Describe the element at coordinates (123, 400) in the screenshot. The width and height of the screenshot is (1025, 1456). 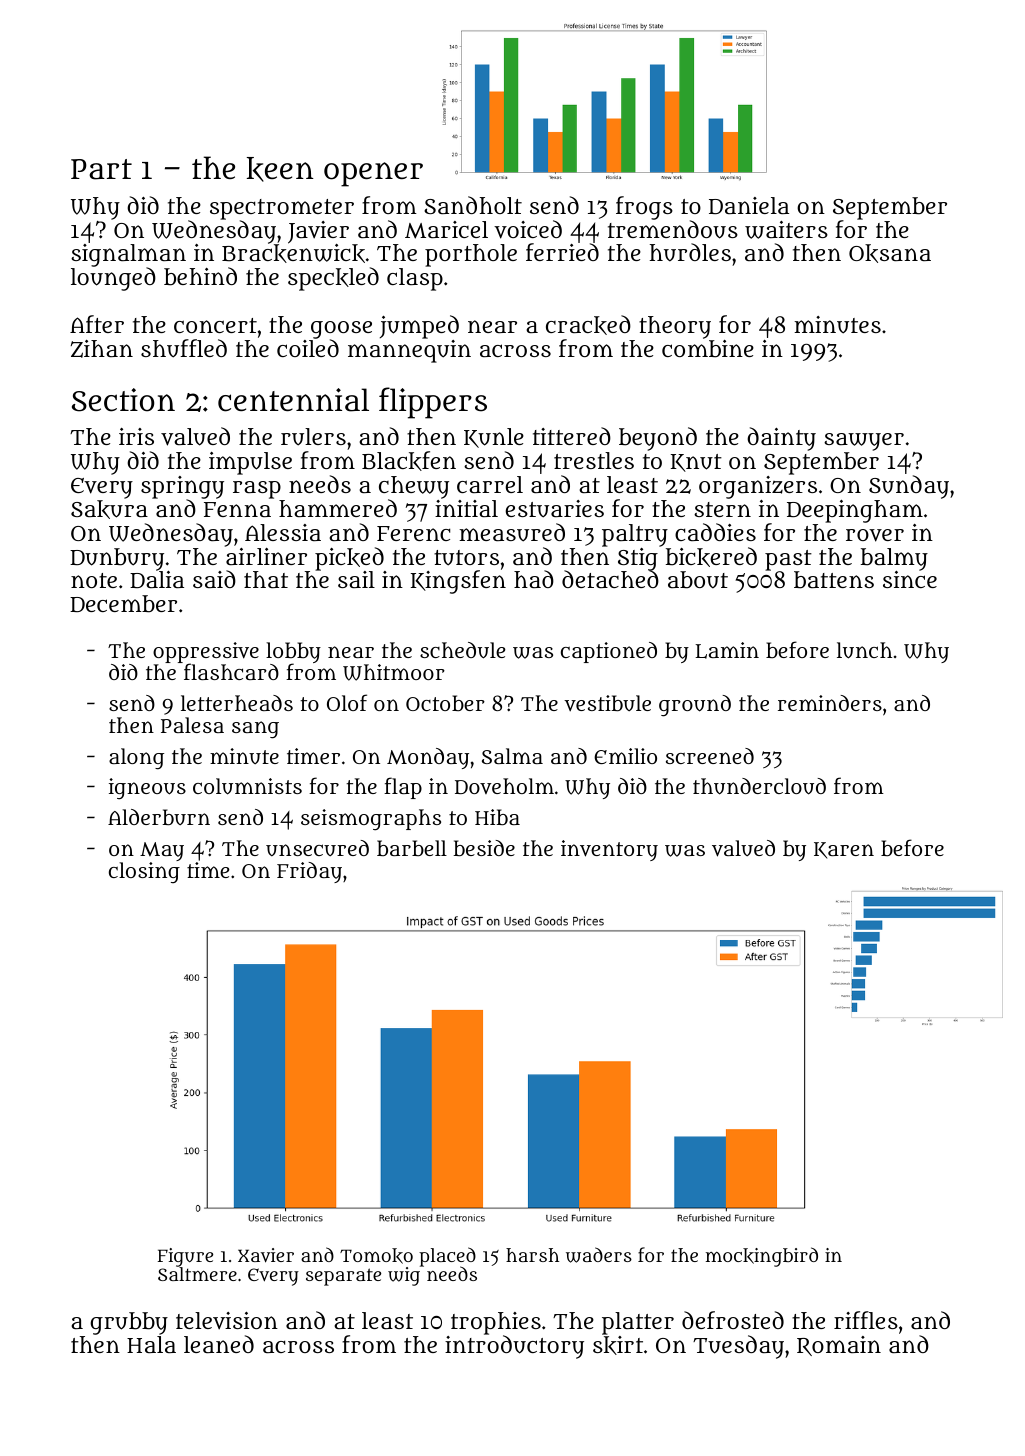
I see `Section` at that location.
